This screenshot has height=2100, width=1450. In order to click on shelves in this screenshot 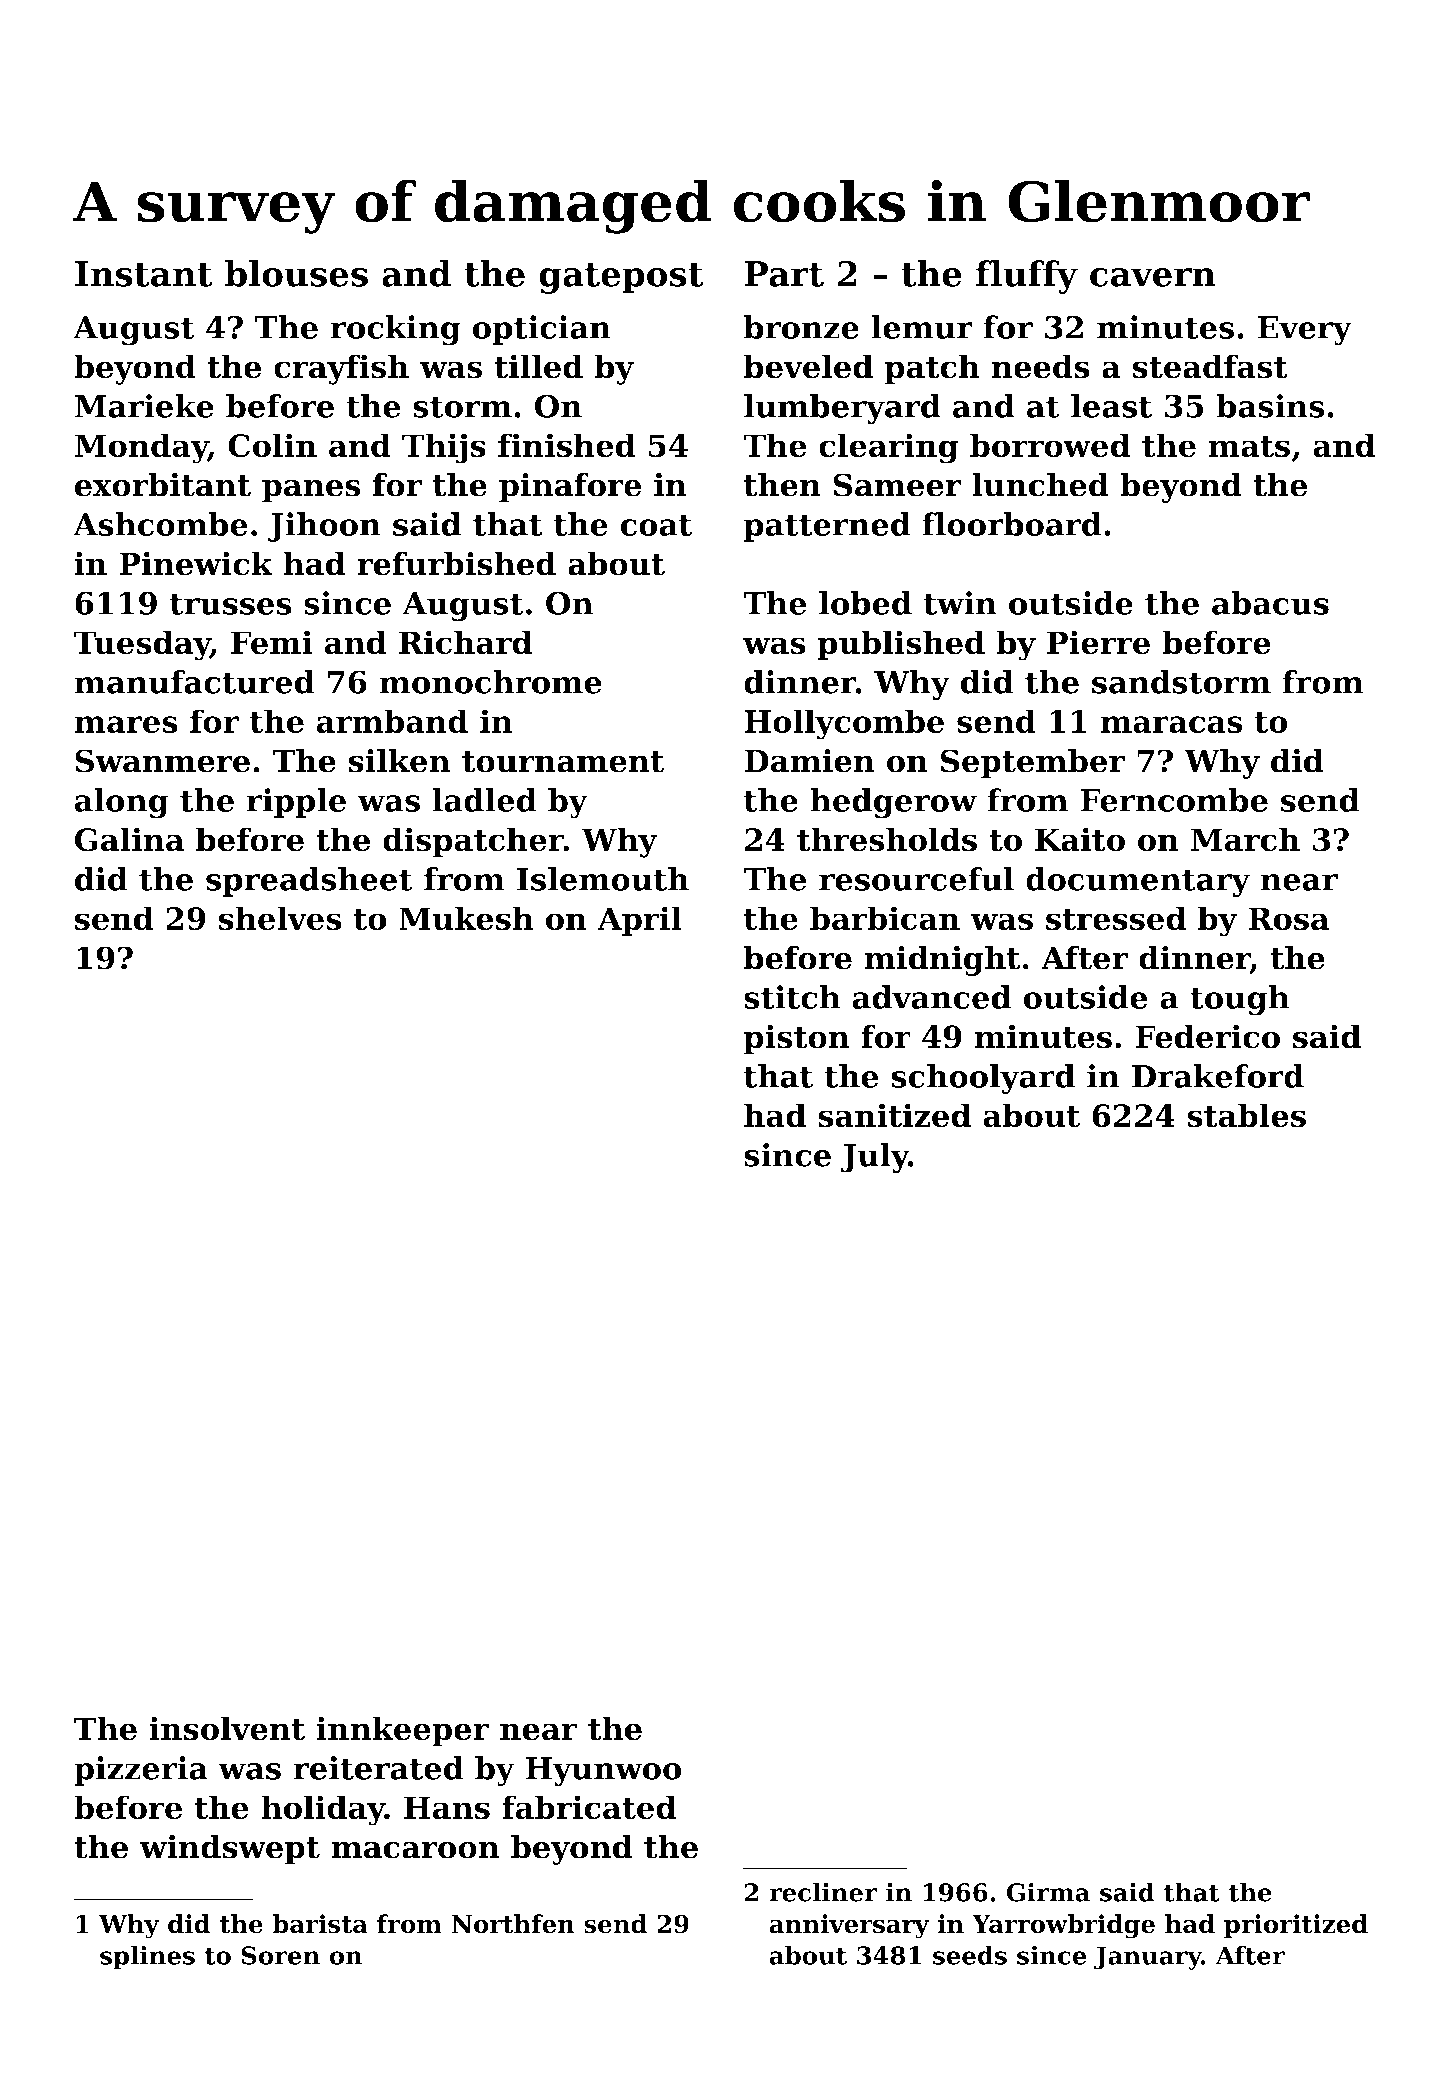, I will do `click(280, 918)`.
